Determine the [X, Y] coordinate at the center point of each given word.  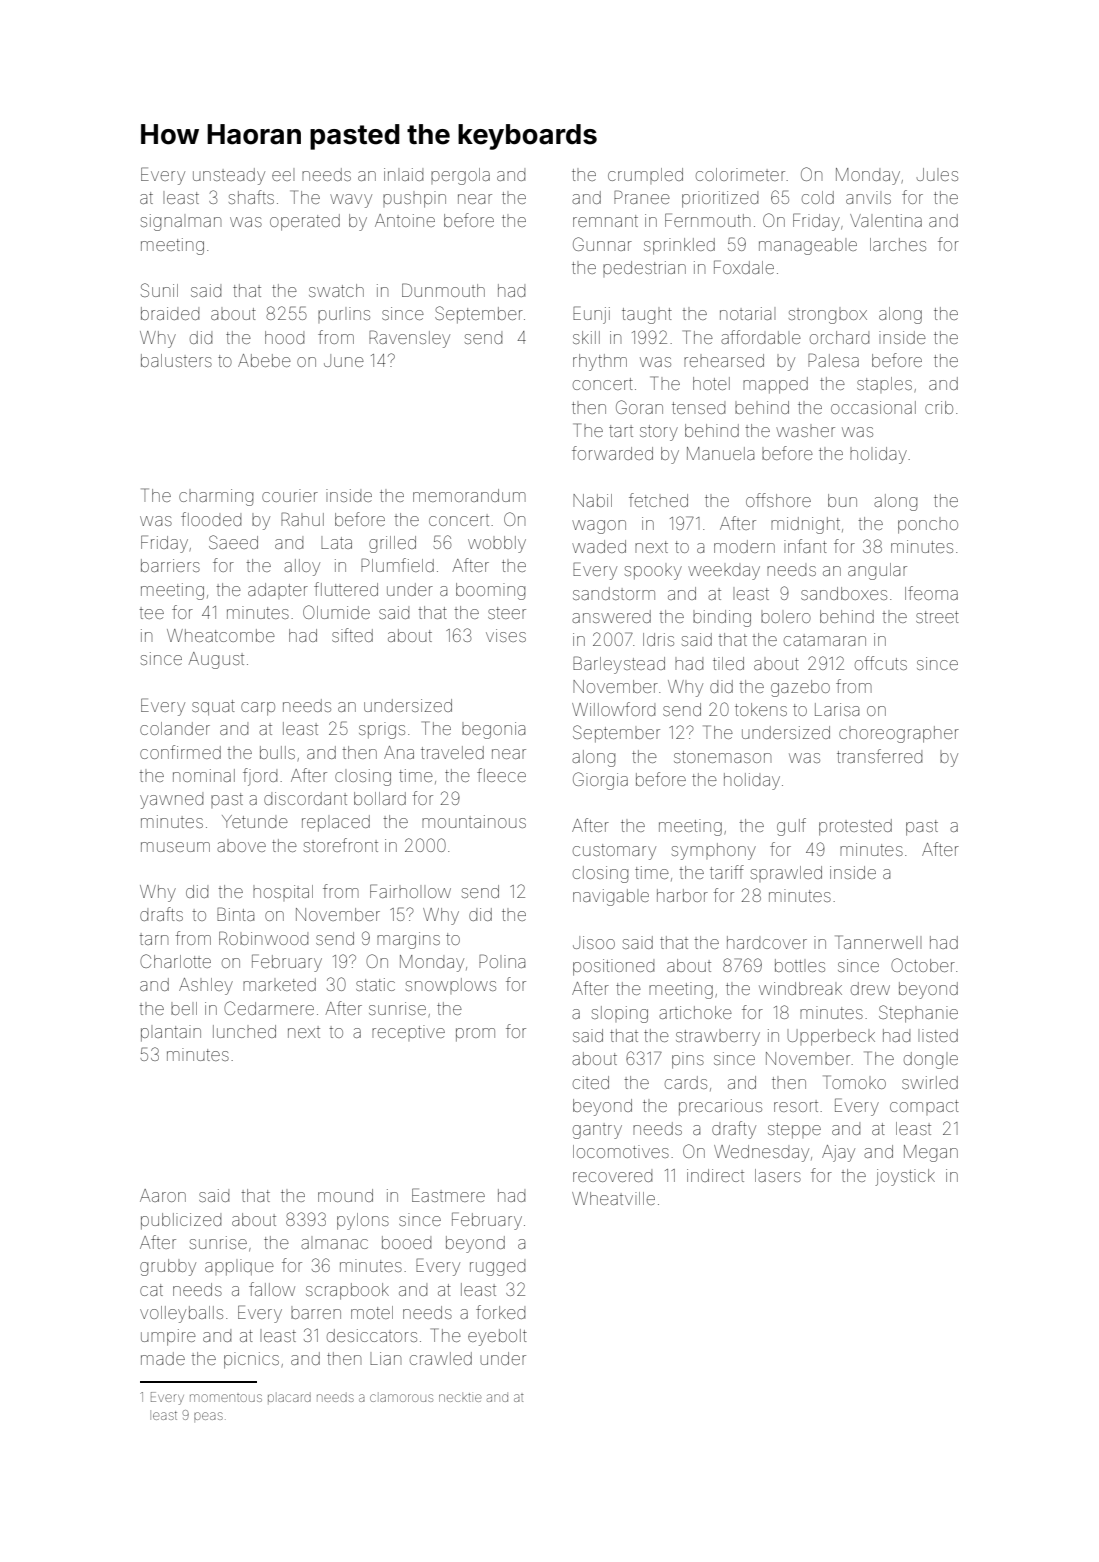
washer [805, 430]
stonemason [722, 757]
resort [796, 1106]
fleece [501, 775]
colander [175, 728]
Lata [336, 542]
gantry [597, 1131]
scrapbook [347, 1291]
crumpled [645, 176]
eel [283, 174]
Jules [937, 174]
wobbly [497, 544]
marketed [279, 984]
